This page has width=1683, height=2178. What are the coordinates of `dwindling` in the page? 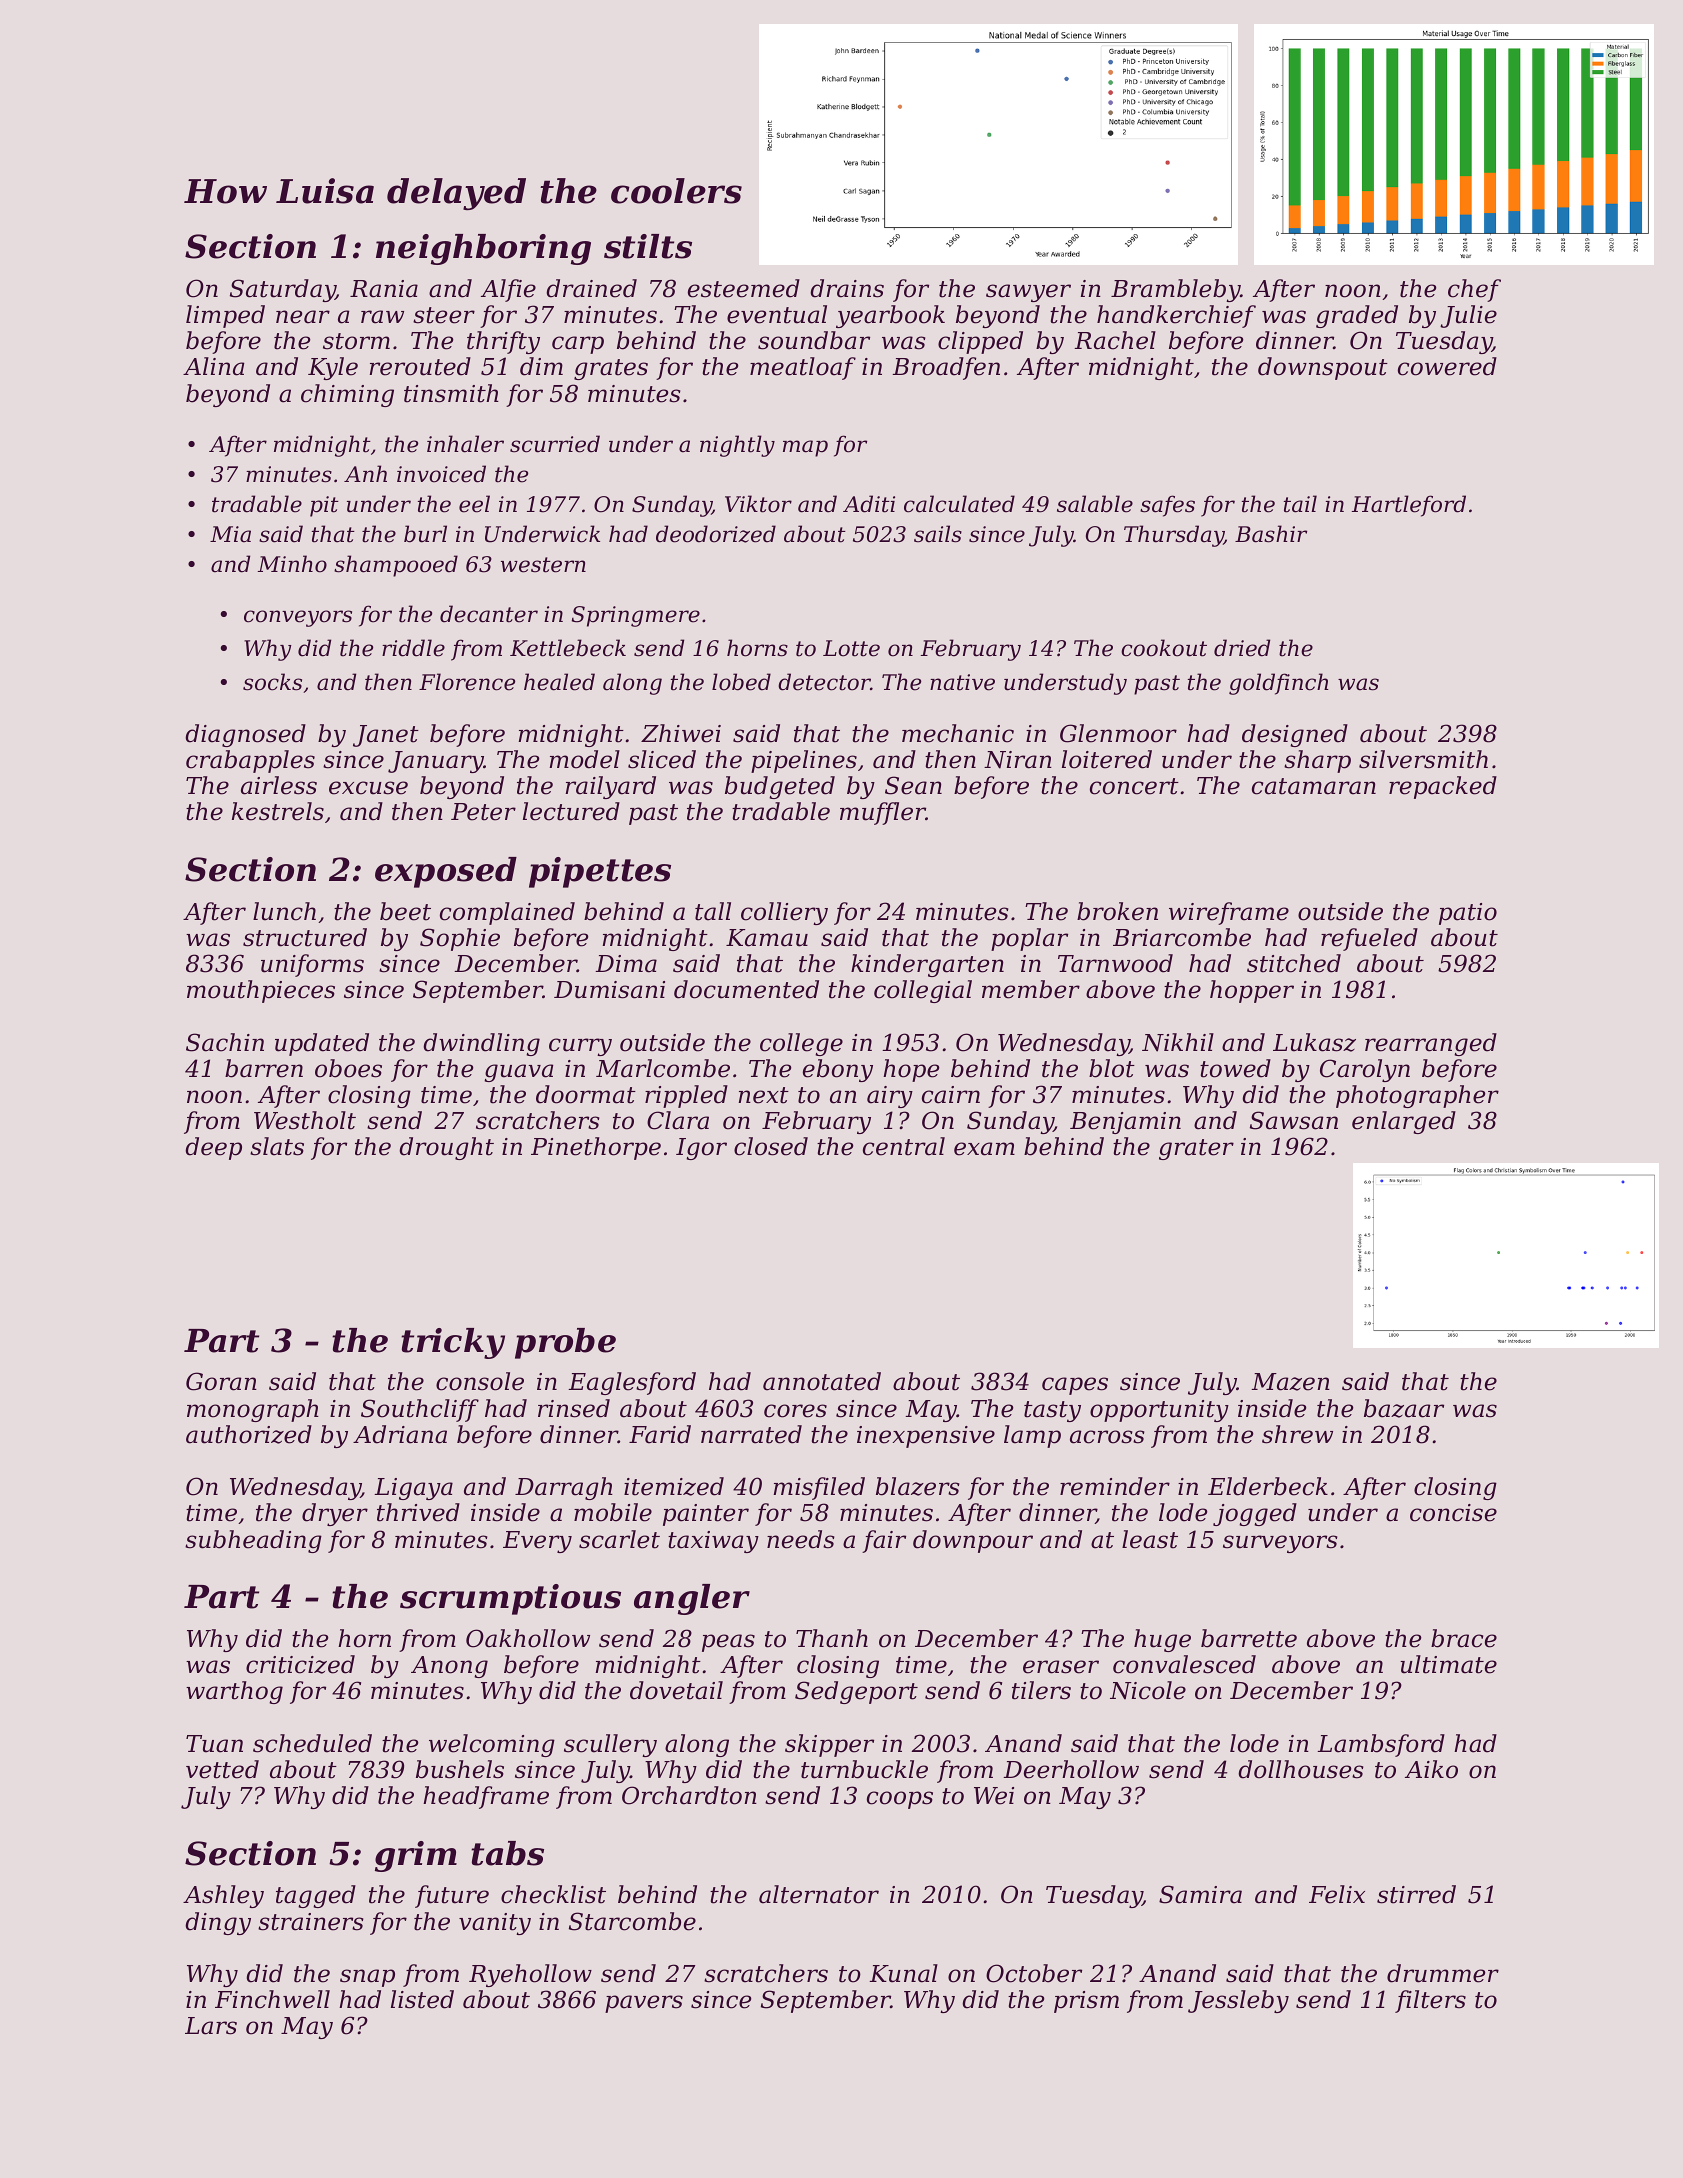 It's located at (481, 1044).
